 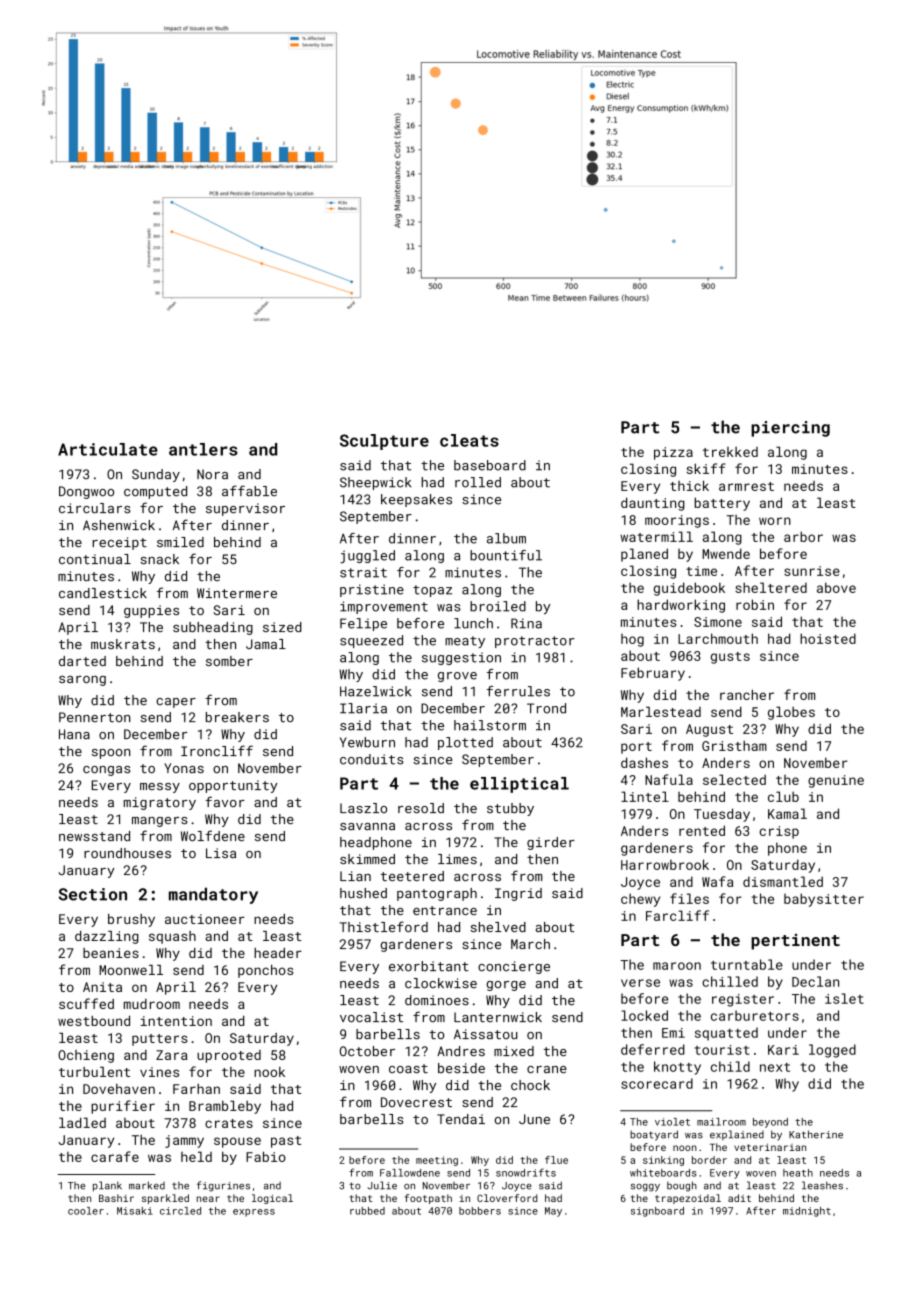 I want to click on islet, so click(x=844, y=998).
